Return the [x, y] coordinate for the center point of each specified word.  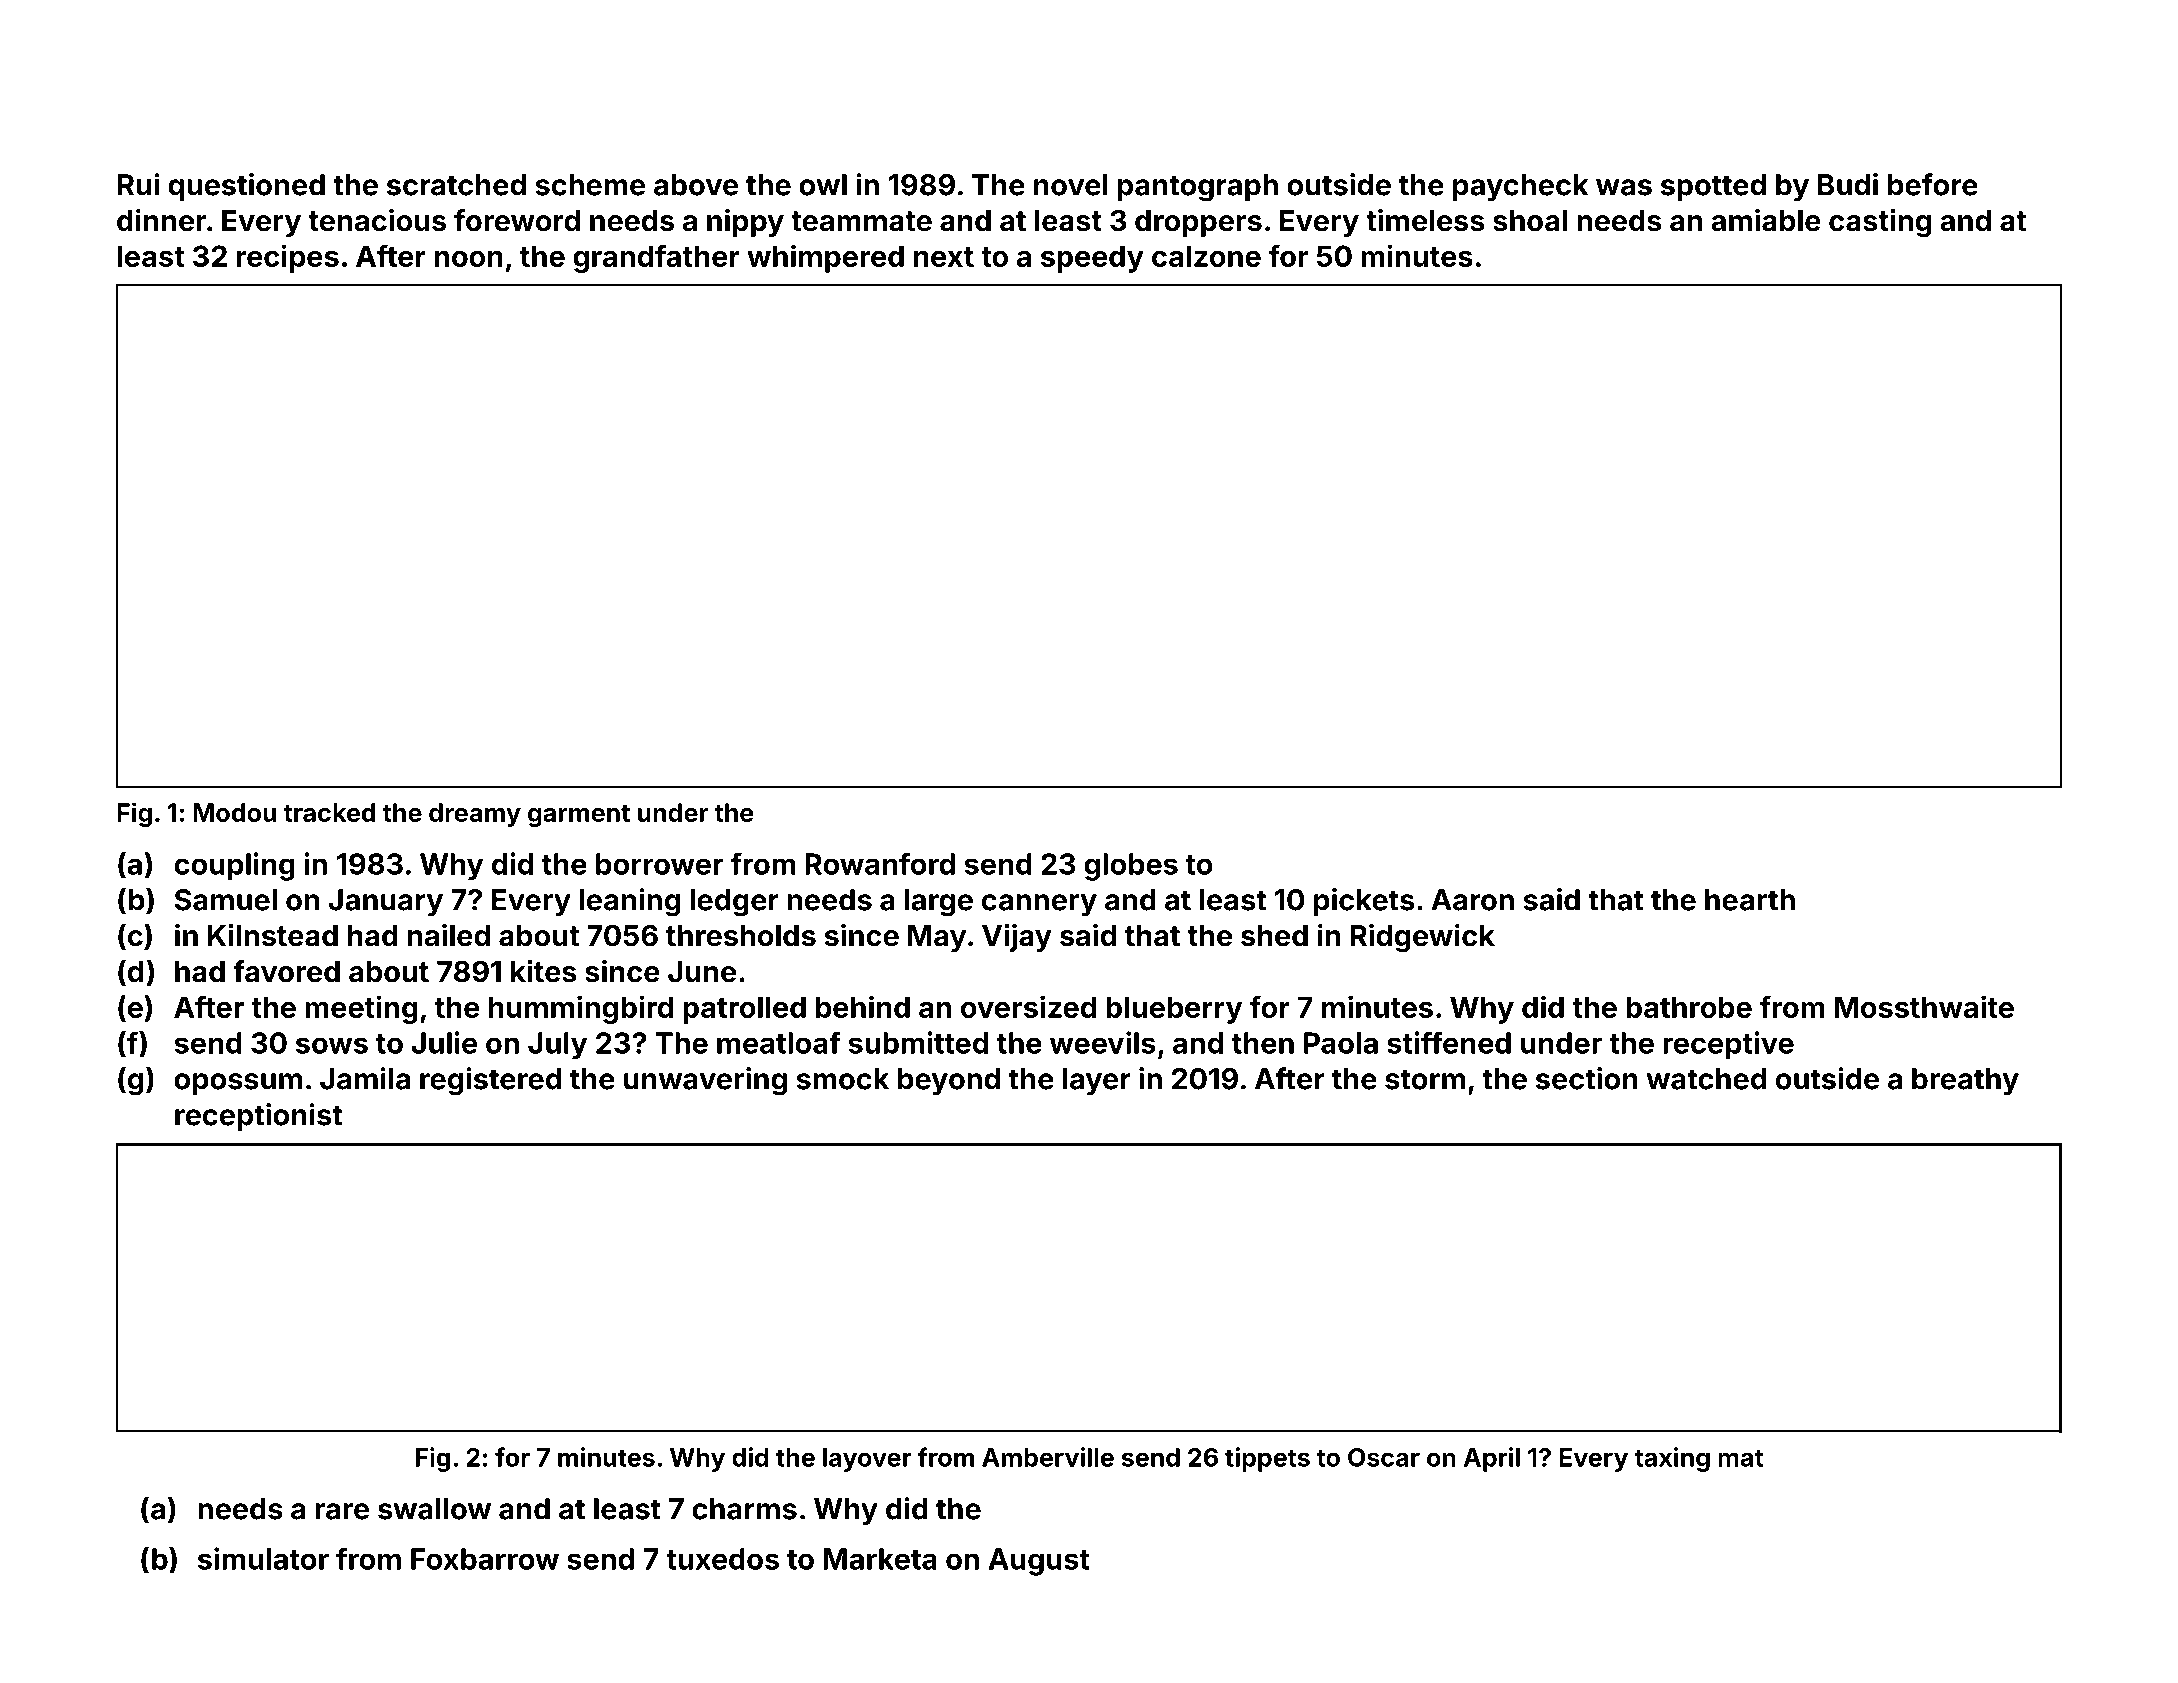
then [1263, 1043]
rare [342, 1511]
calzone [1206, 256]
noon [469, 259]
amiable [1766, 220]
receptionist [258, 1117]
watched [1706, 1079]
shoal [1530, 221]
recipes [288, 258]
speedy [1092, 259]
